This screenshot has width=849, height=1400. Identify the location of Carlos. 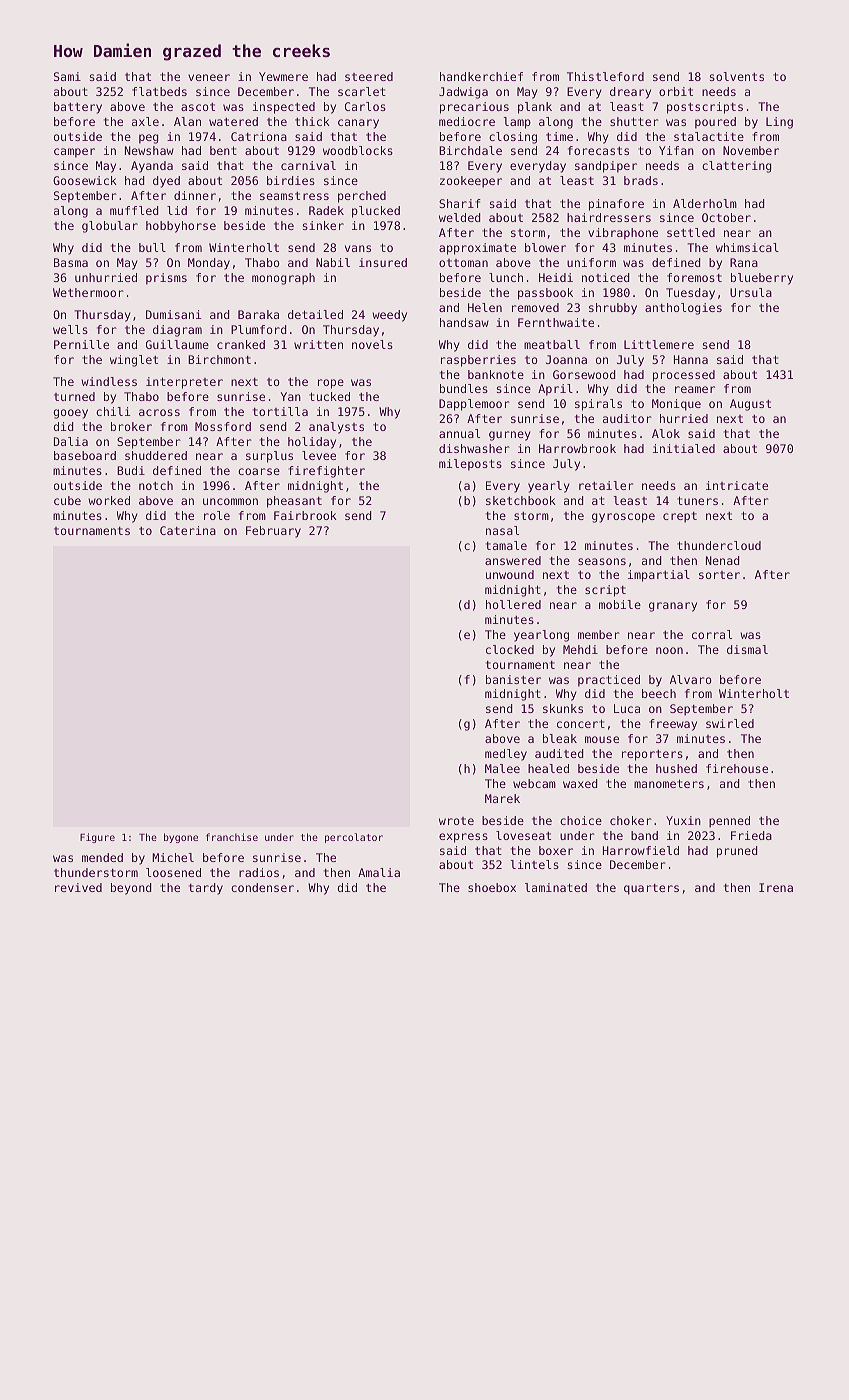
(365, 106).
